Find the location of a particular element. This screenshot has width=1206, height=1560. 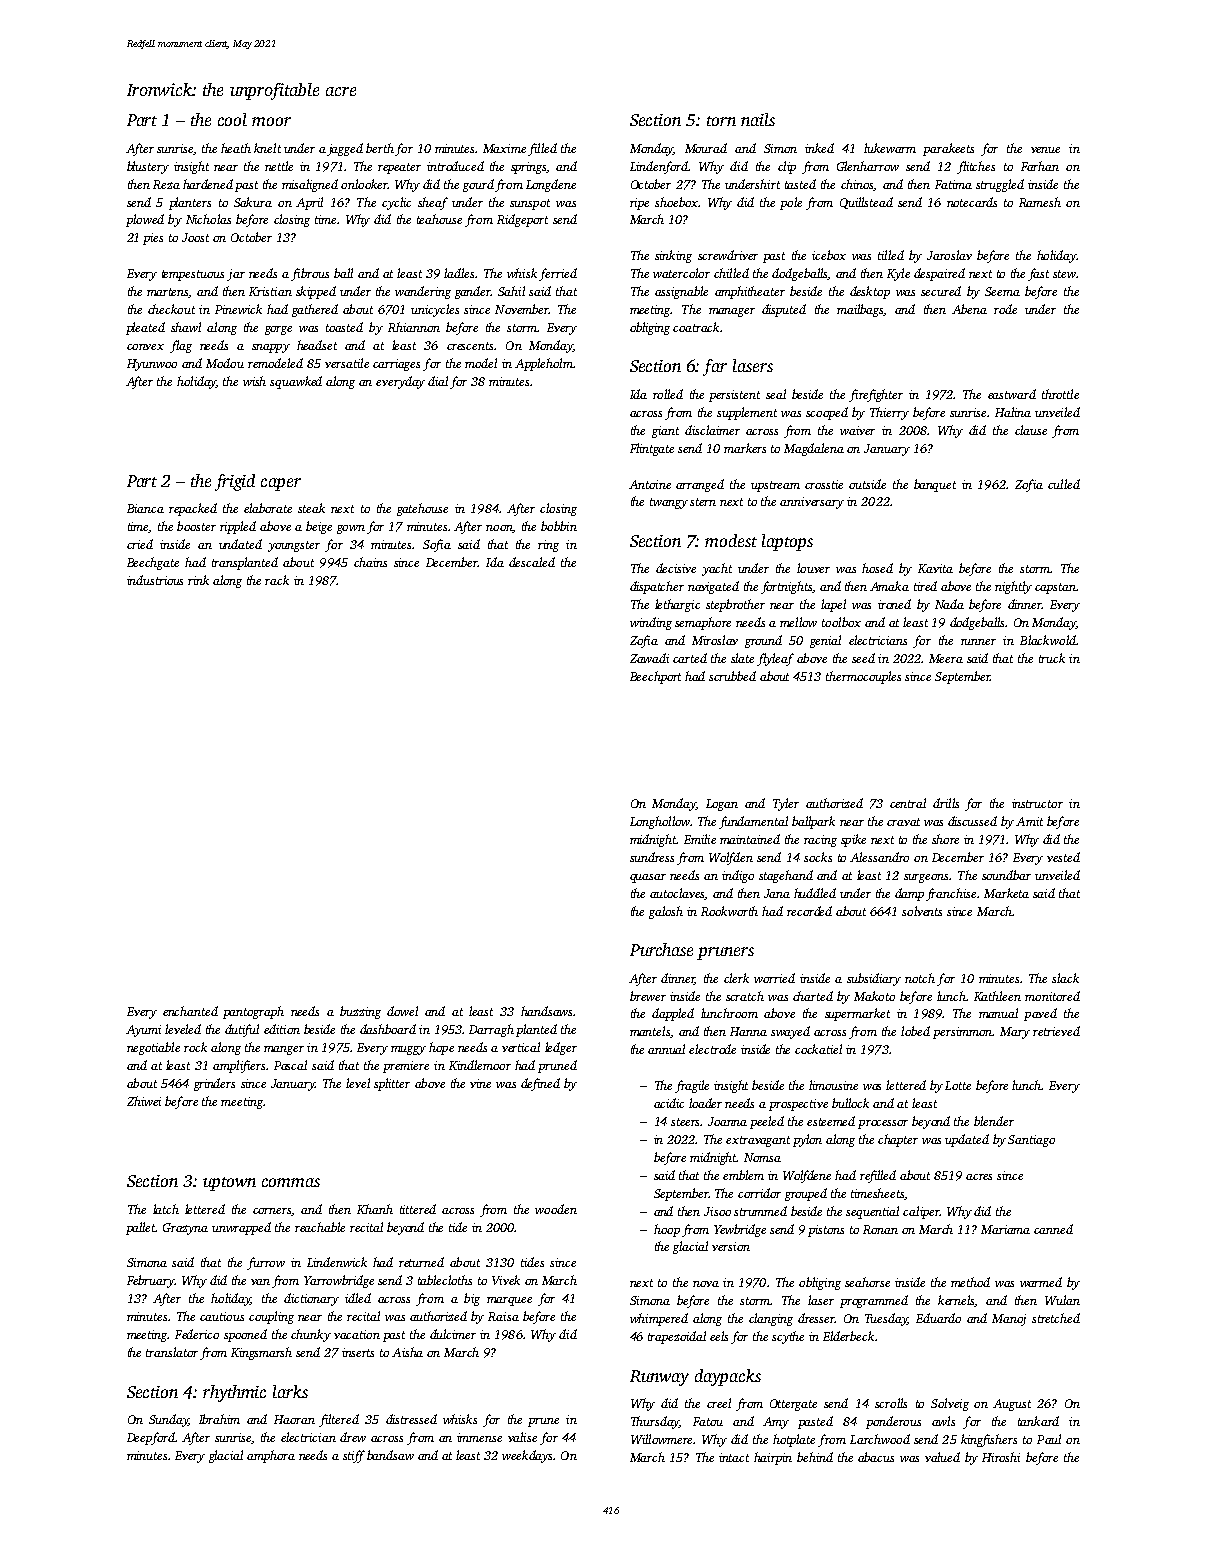

enchanted is located at coordinates (190, 1011).
